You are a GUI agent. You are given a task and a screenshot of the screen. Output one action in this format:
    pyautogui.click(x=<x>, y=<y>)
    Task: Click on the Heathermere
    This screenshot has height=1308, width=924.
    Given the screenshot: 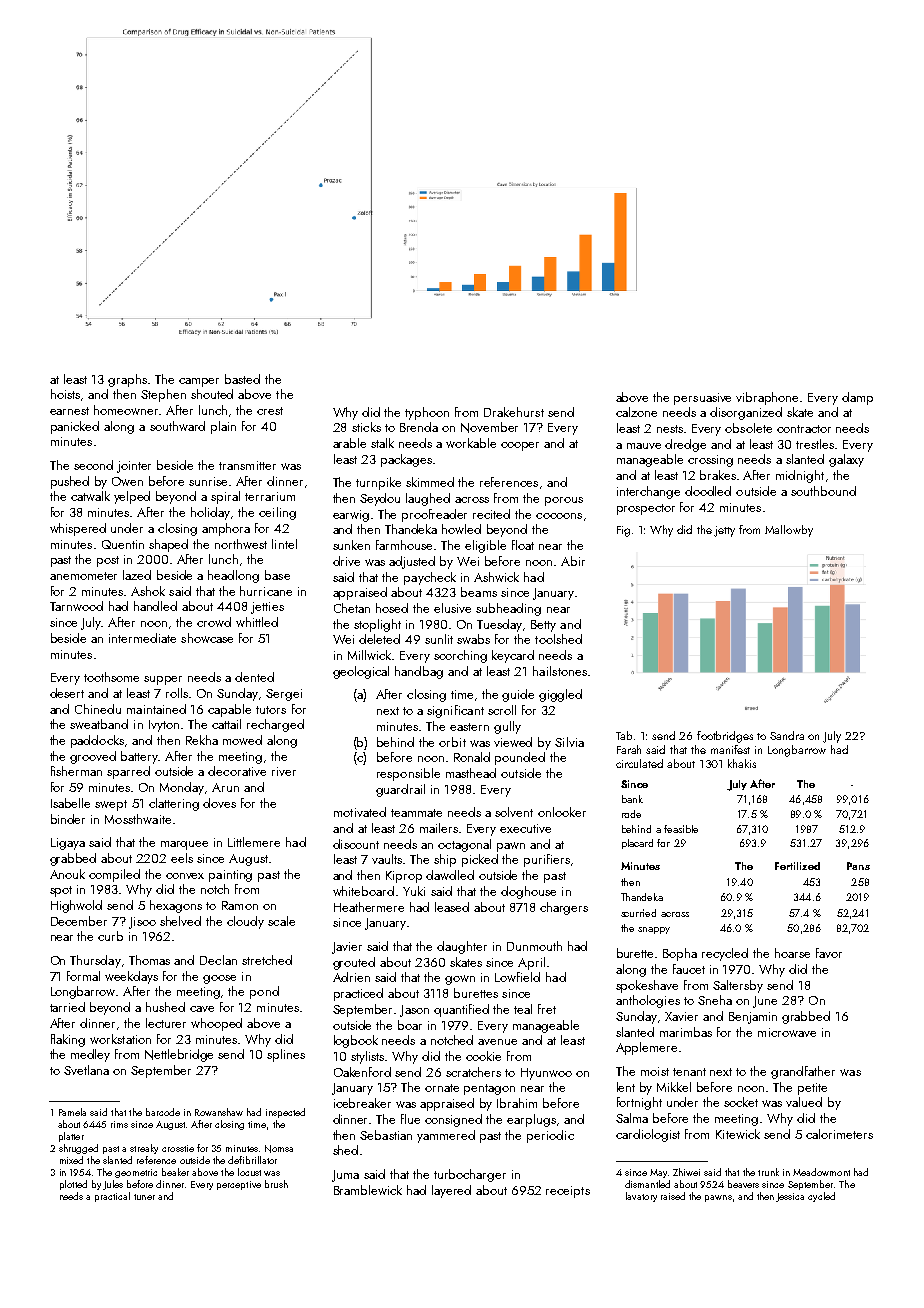 What is the action you would take?
    pyautogui.click(x=369, y=907)
